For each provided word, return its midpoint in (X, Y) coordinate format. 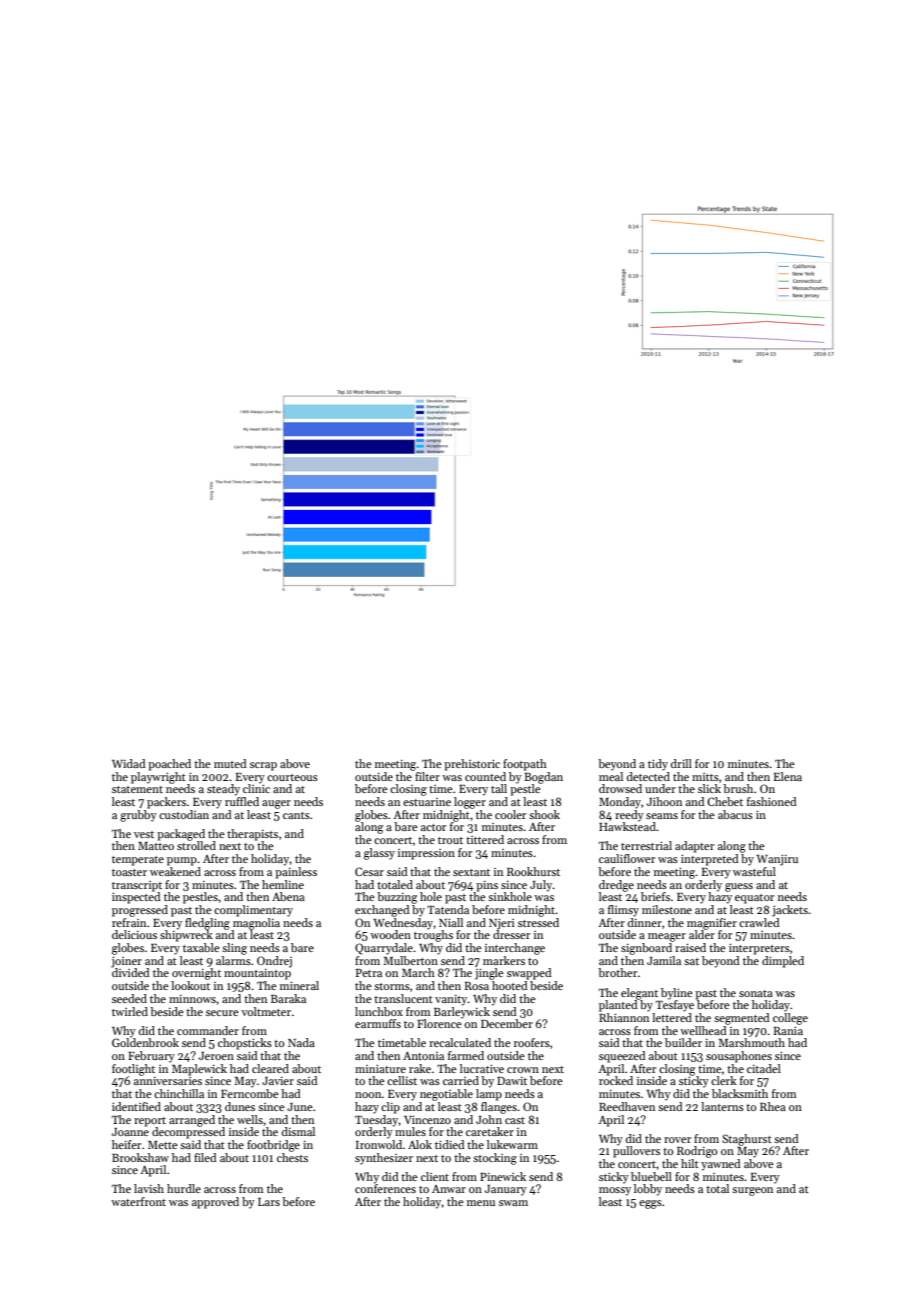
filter (427, 776)
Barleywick (462, 1013)
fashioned (772, 801)
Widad (129, 763)
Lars (269, 1202)
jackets (790, 911)
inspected (136, 898)
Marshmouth (751, 1042)
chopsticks (245, 1044)
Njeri (502, 924)
